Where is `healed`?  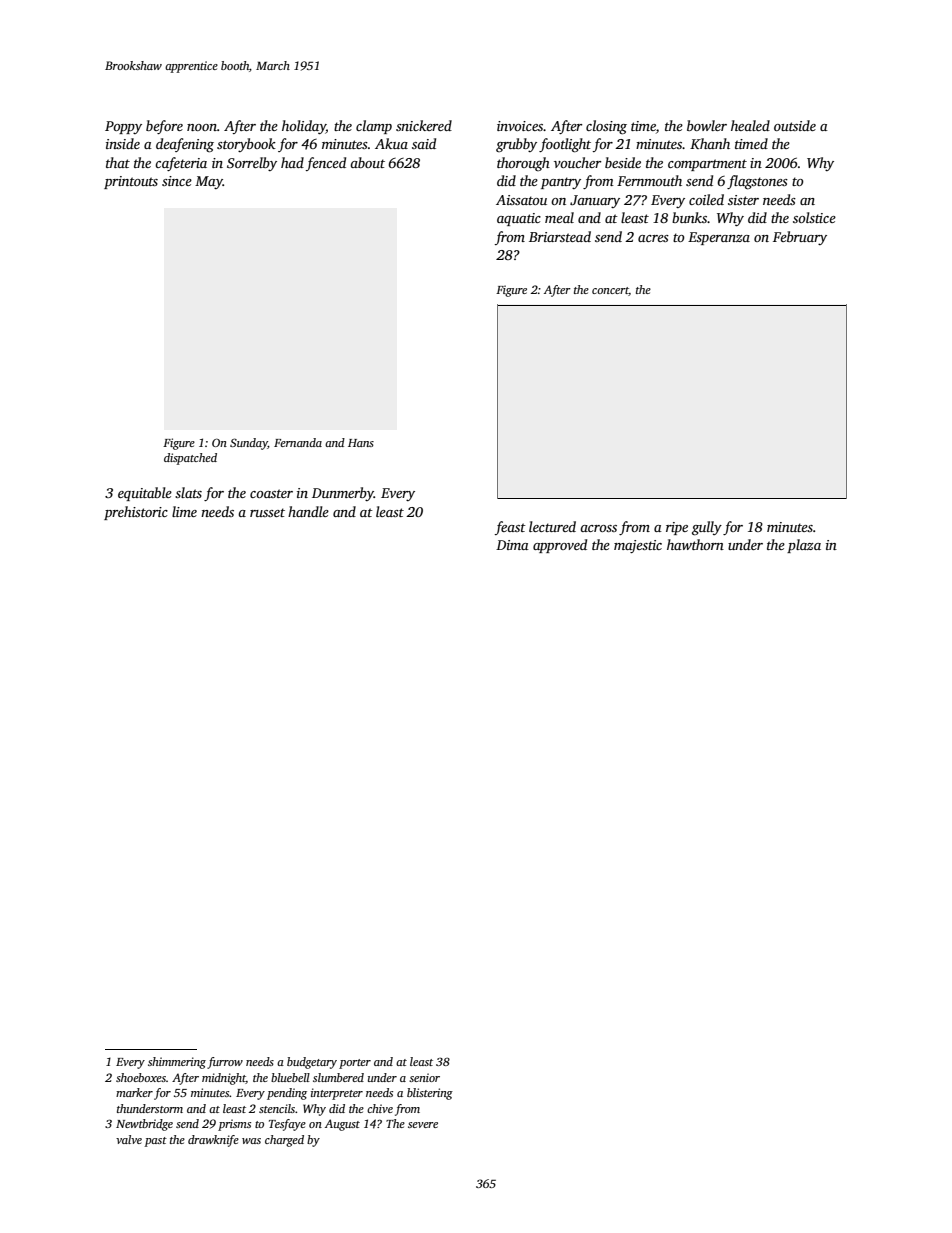 healed is located at coordinates (750, 125).
